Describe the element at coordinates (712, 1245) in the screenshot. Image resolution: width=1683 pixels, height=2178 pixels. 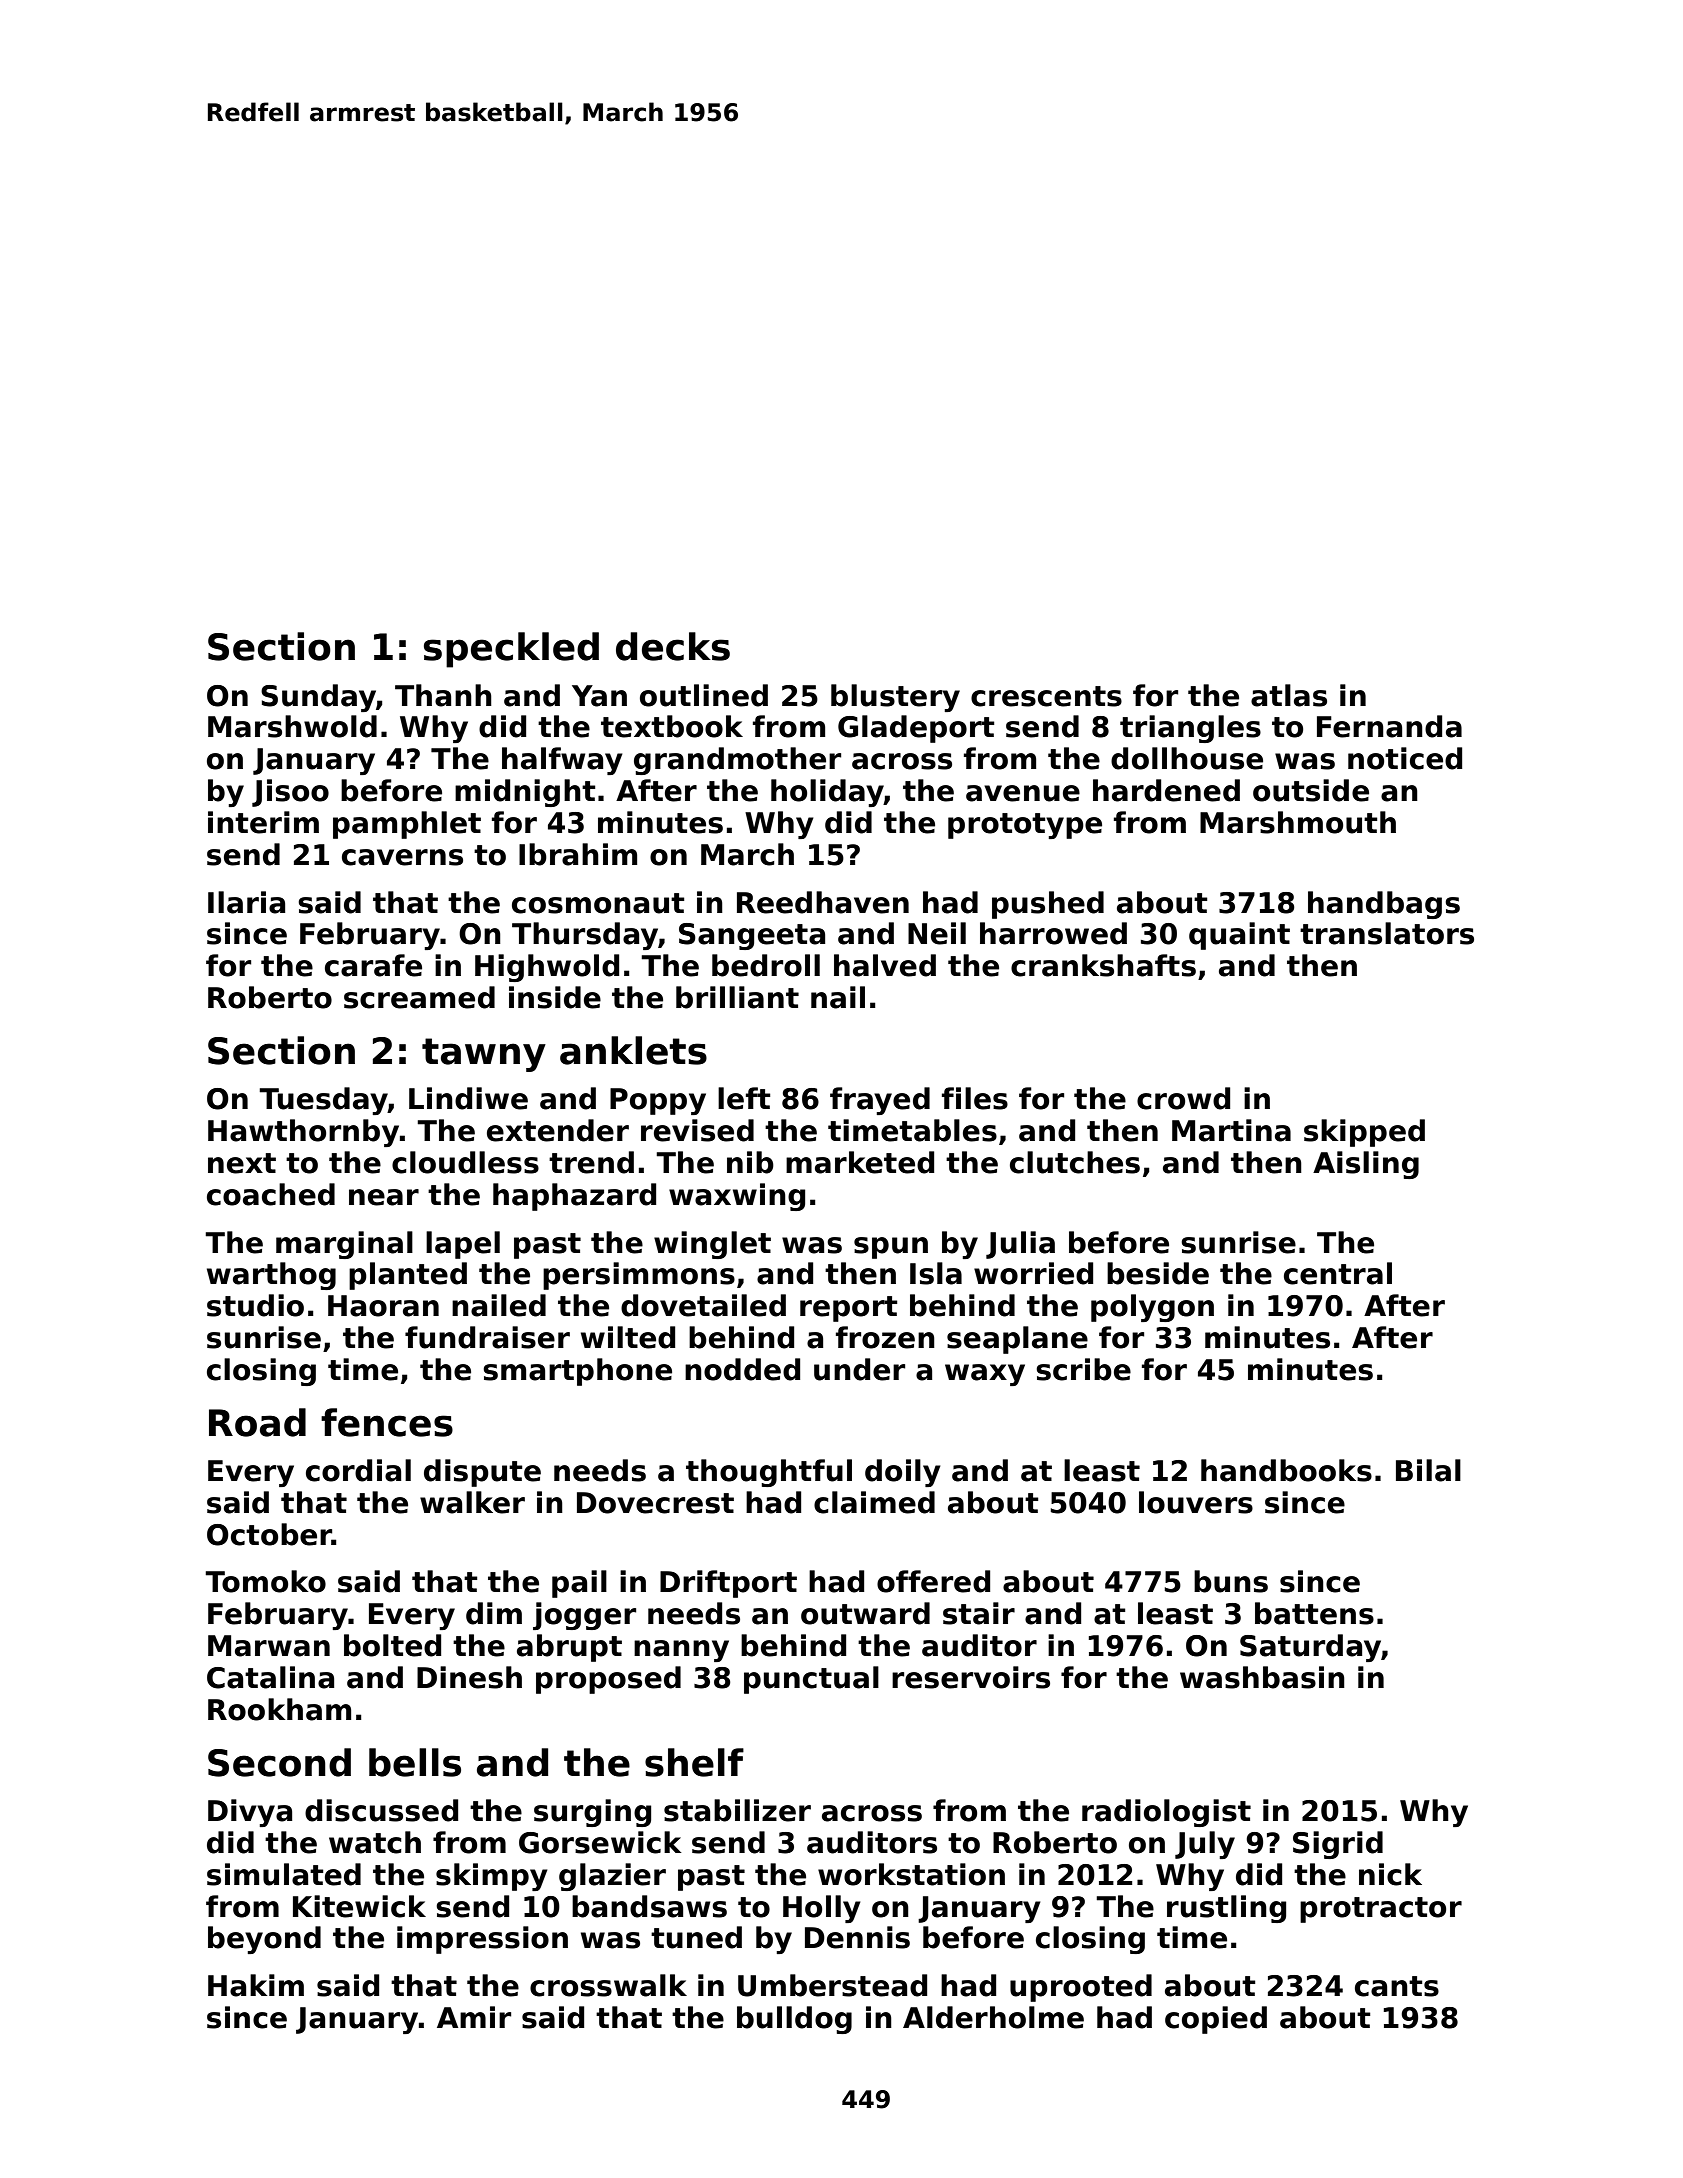
I see `winglet` at that location.
